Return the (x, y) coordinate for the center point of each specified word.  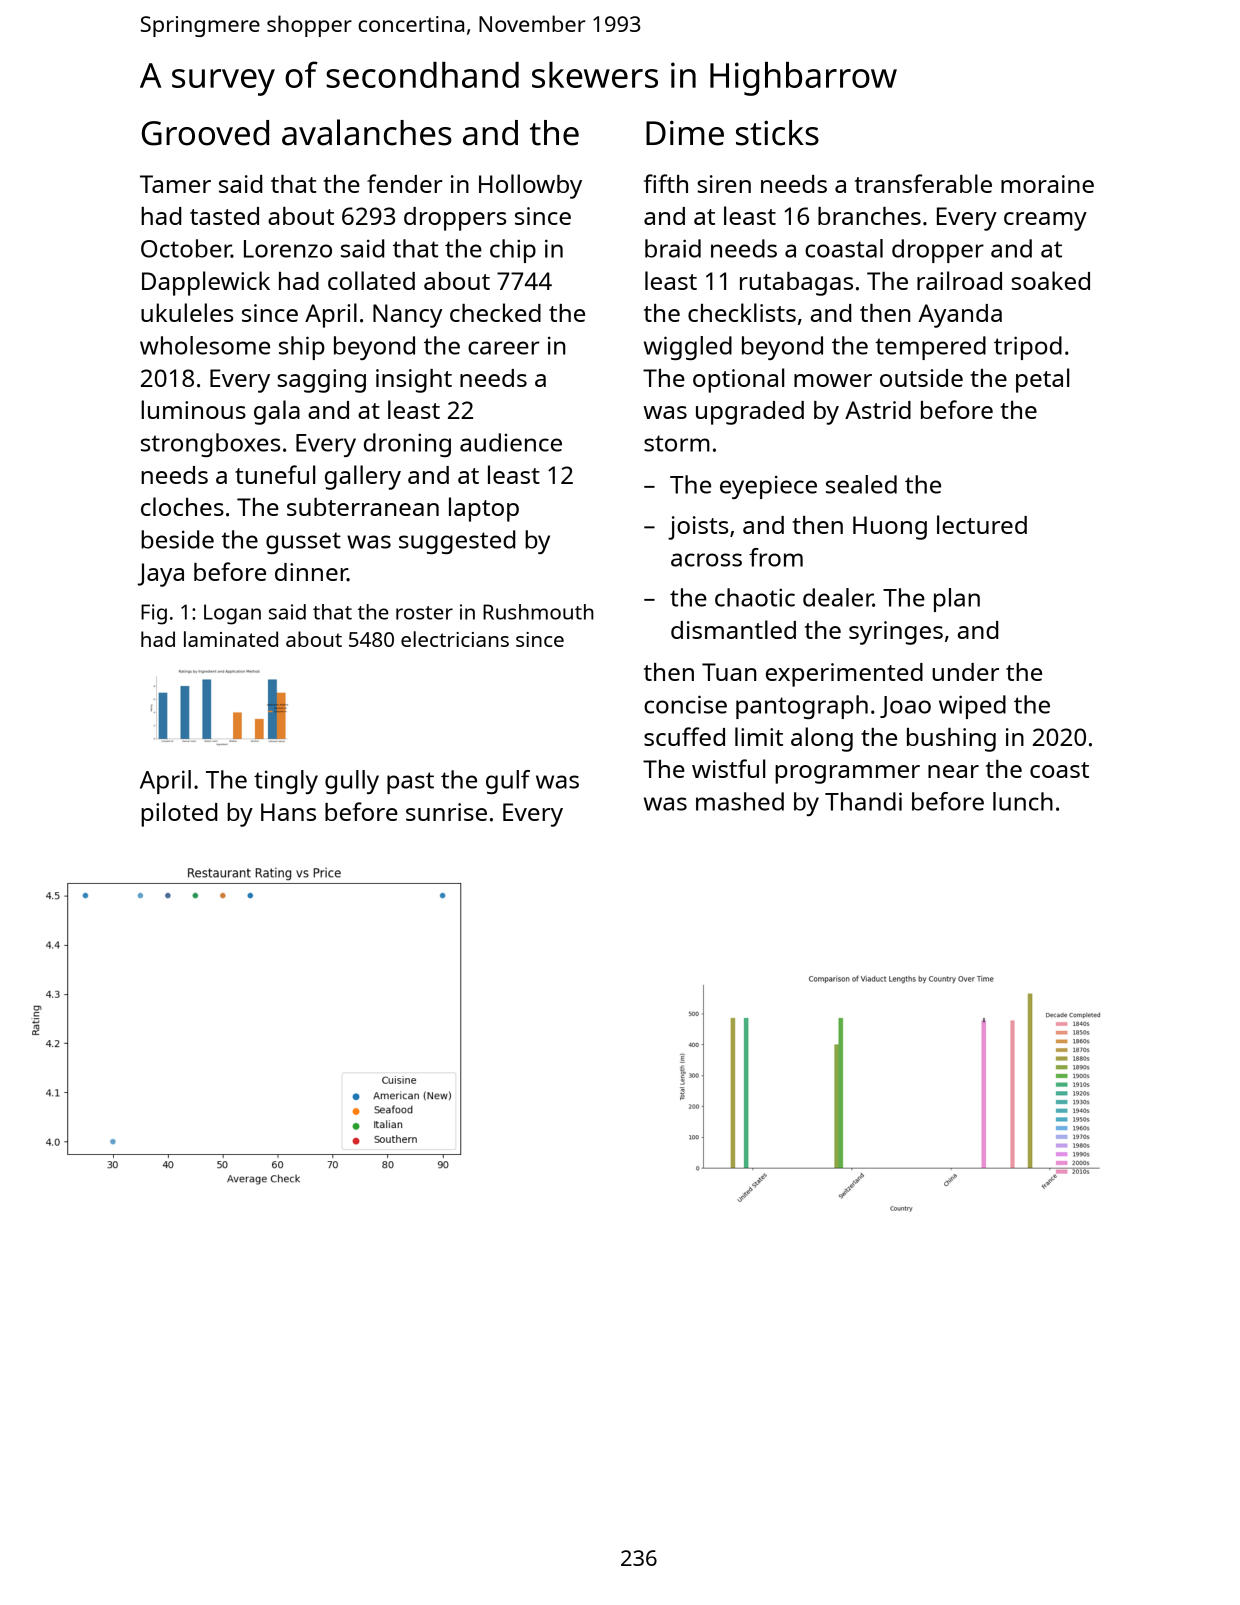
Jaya (161, 575)
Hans (288, 812)
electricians (455, 639)
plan (957, 600)
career (503, 348)
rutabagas (796, 284)
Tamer (175, 184)
